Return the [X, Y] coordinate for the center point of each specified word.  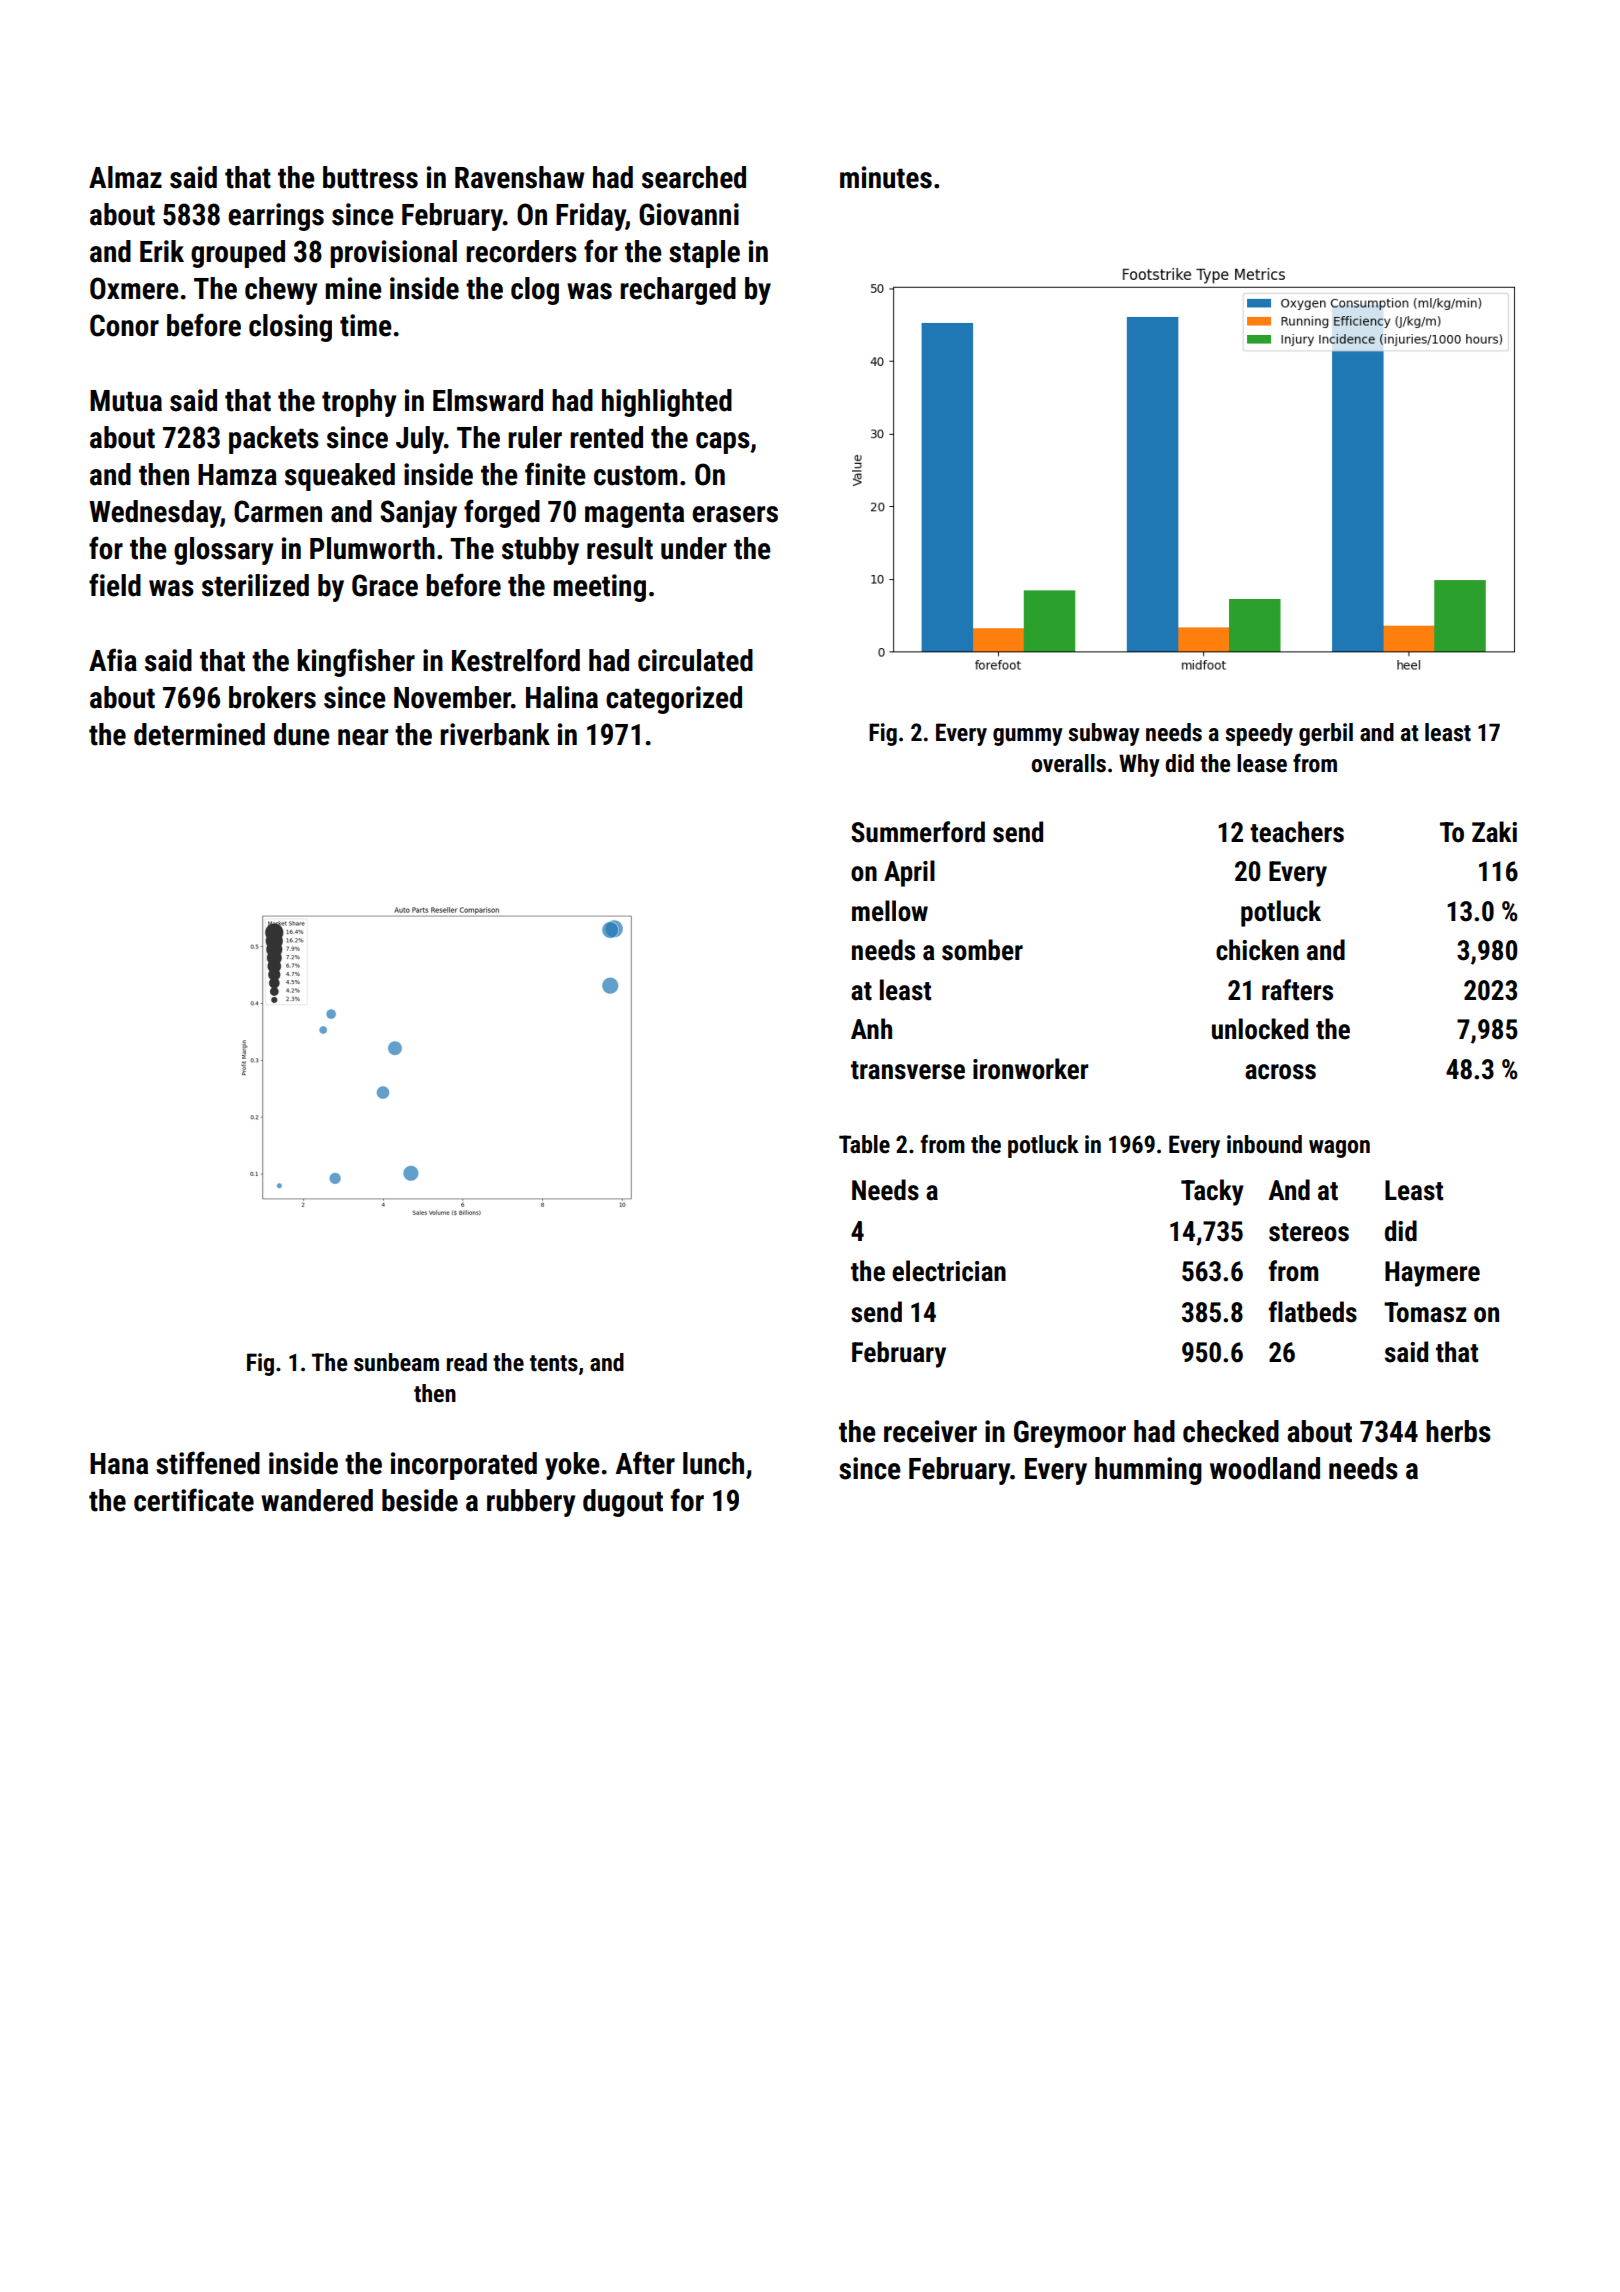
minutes [886, 177]
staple [704, 254]
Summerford [918, 832]
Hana [119, 1464]
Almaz [125, 177]
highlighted [667, 403]
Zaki [1494, 832]
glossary [223, 551]
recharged [678, 291]
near [363, 737]
